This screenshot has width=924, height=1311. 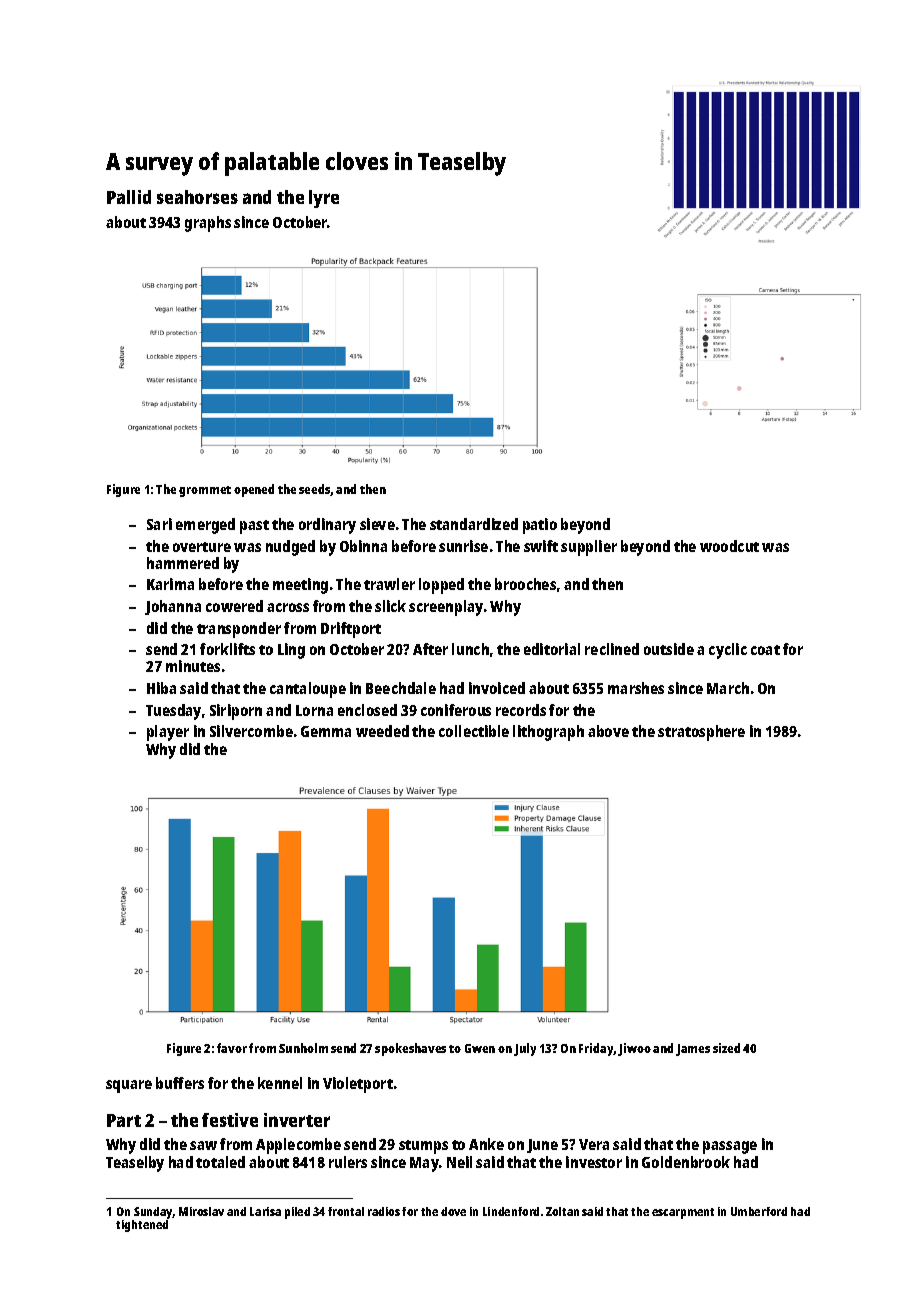 I want to click on Miroslav, so click(x=201, y=1211).
